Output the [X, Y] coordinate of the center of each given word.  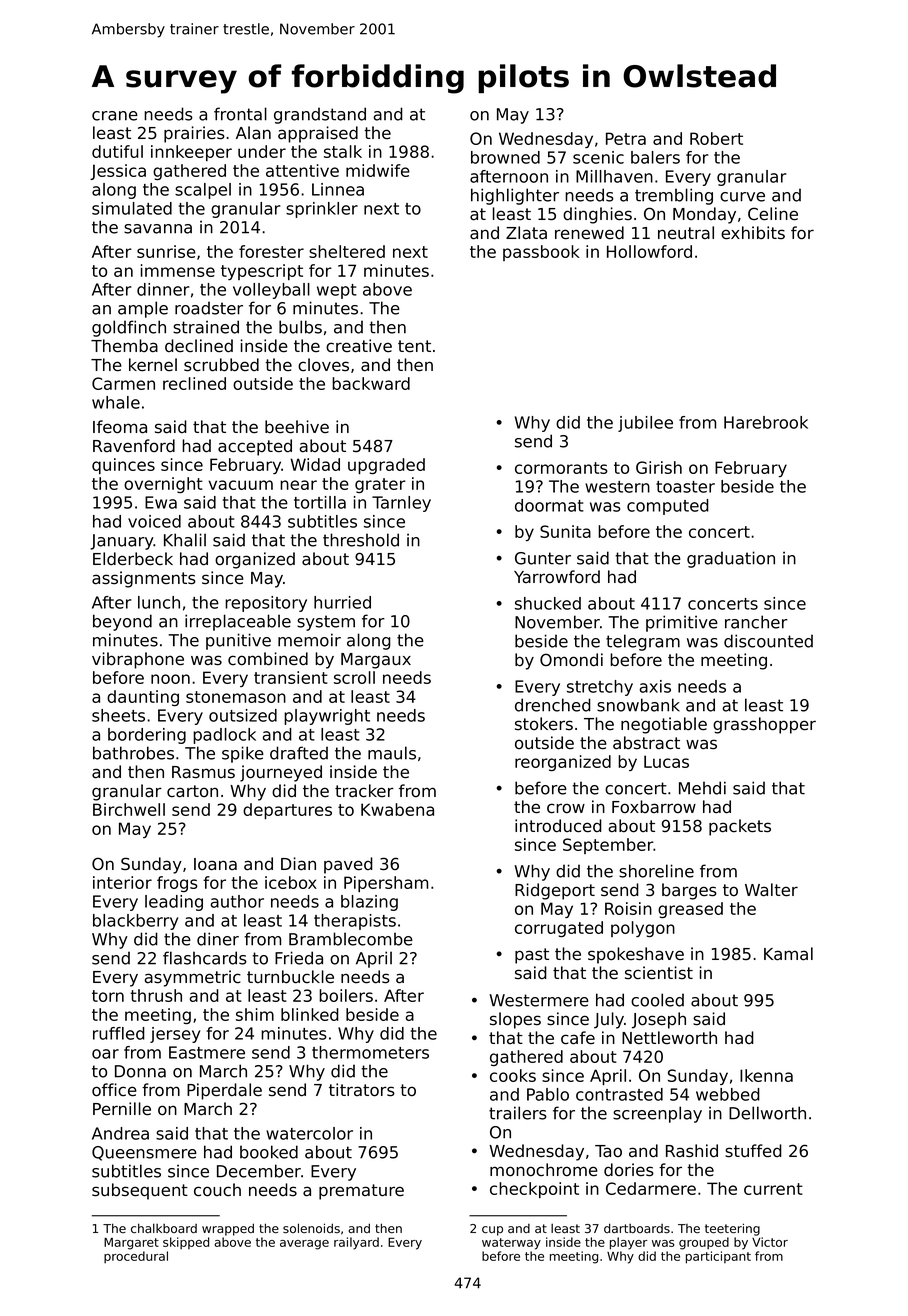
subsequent [140, 1191]
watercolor [309, 1133]
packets [740, 827]
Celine [773, 214]
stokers [544, 724]
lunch [159, 602]
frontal [240, 114]
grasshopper [764, 725]
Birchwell [129, 809]
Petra [626, 138]
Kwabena [397, 809]
